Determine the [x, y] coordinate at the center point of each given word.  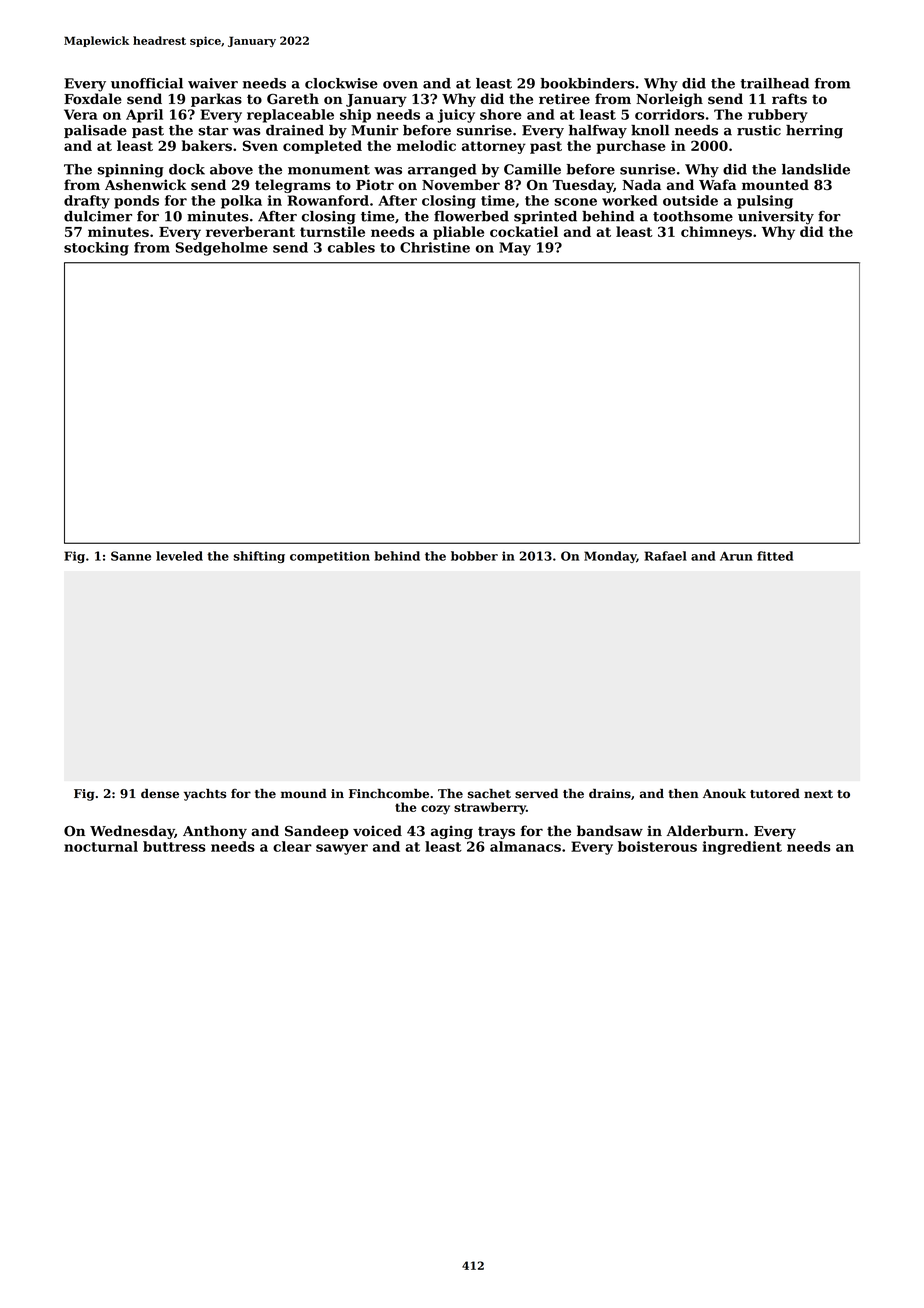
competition [330, 557]
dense [160, 794]
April [144, 116]
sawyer [342, 849]
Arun [736, 556]
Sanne [131, 556]
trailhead [774, 83]
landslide [816, 169]
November [461, 184]
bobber [474, 556]
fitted [775, 556]
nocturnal [101, 846]
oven [400, 85]
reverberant [250, 231]
